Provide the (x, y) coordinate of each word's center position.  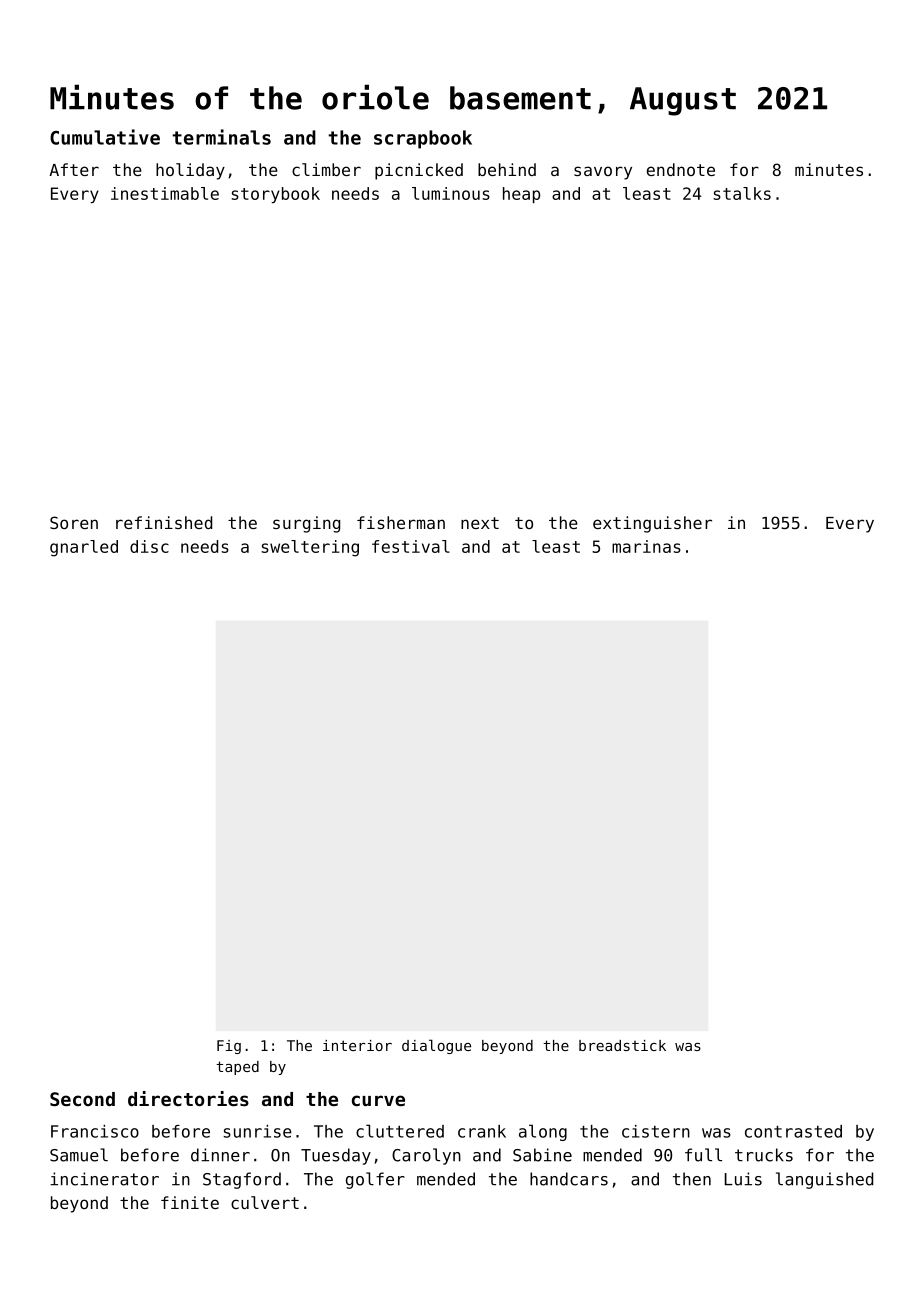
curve (378, 1100)
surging (306, 524)
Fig (229, 1047)
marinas (646, 546)
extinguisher (652, 524)
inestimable (165, 193)
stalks (742, 193)
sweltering (310, 548)
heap (521, 195)
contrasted (793, 1131)
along (543, 1132)
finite (190, 1202)
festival (411, 546)
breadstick (622, 1045)
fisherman (401, 522)
